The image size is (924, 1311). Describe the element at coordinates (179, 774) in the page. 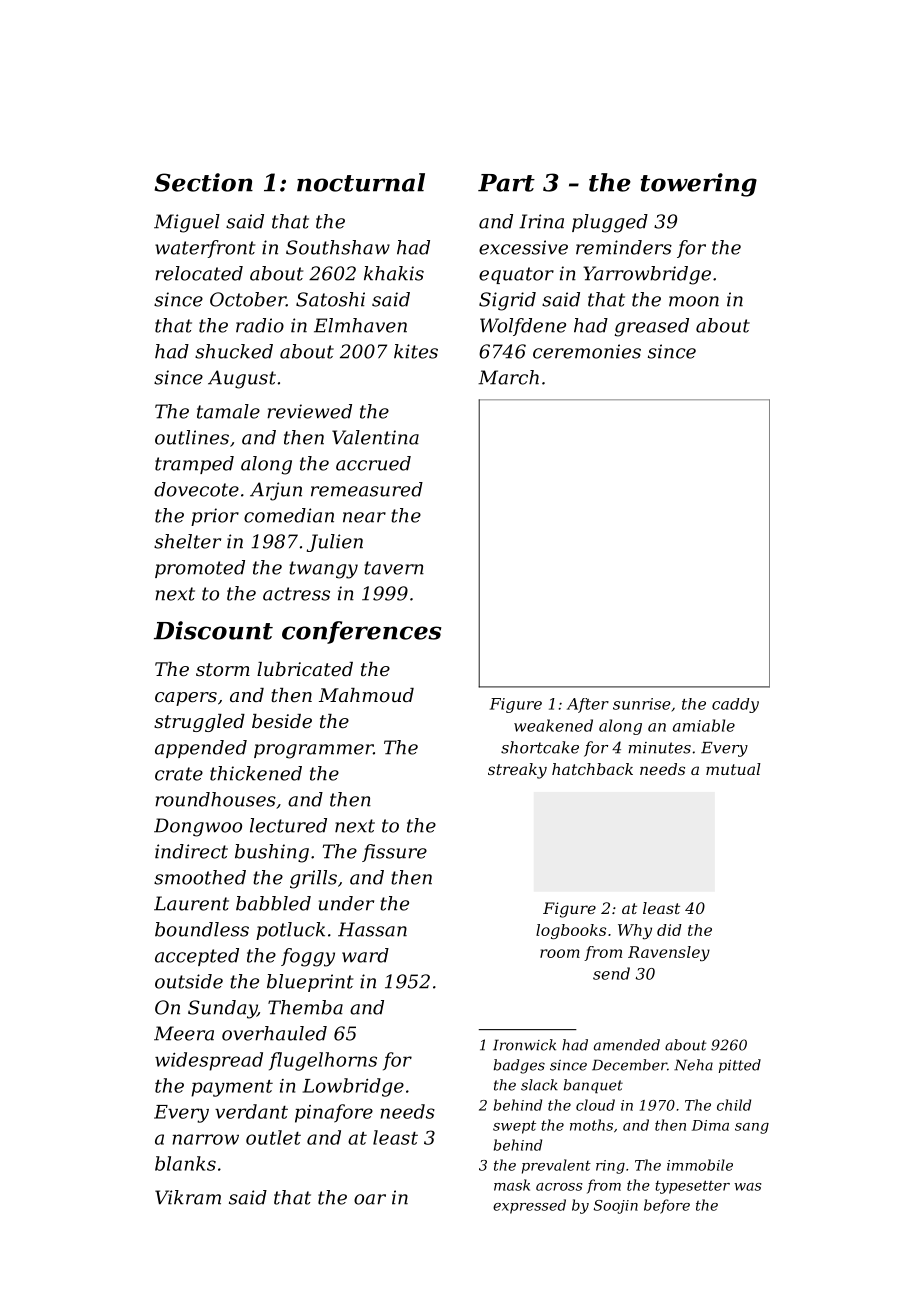

I see `crate` at that location.
